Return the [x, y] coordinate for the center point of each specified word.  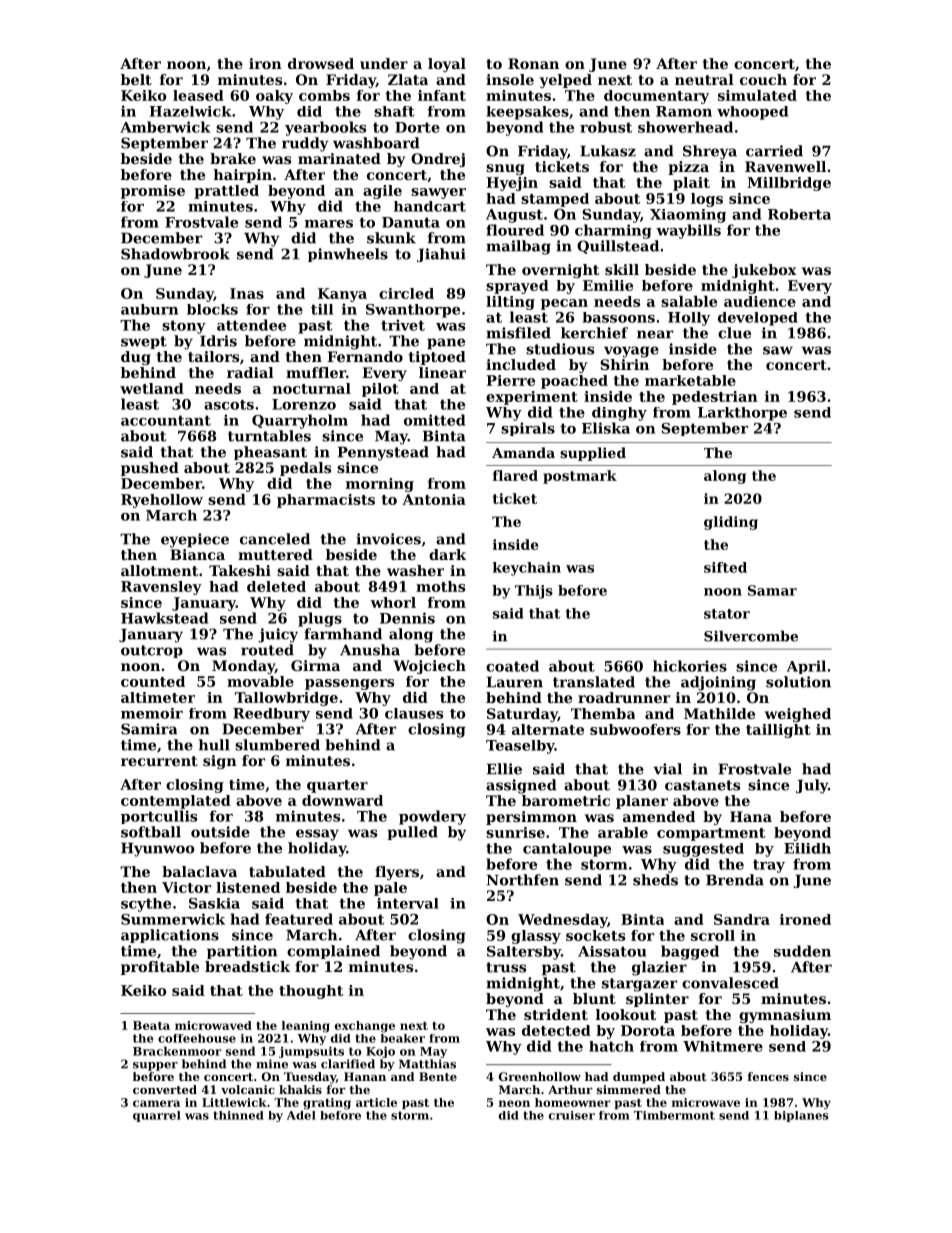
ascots [229, 405]
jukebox [764, 271]
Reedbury [271, 715]
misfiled [518, 333]
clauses [414, 713]
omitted [434, 420]
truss [506, 967]
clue [734, 333]
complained [333, 952]
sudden [802, 951]
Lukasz [608, 151]
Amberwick [165, 127]
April [806, 667]
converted [165, 1089]
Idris [218, 341]
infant [442, 95]
